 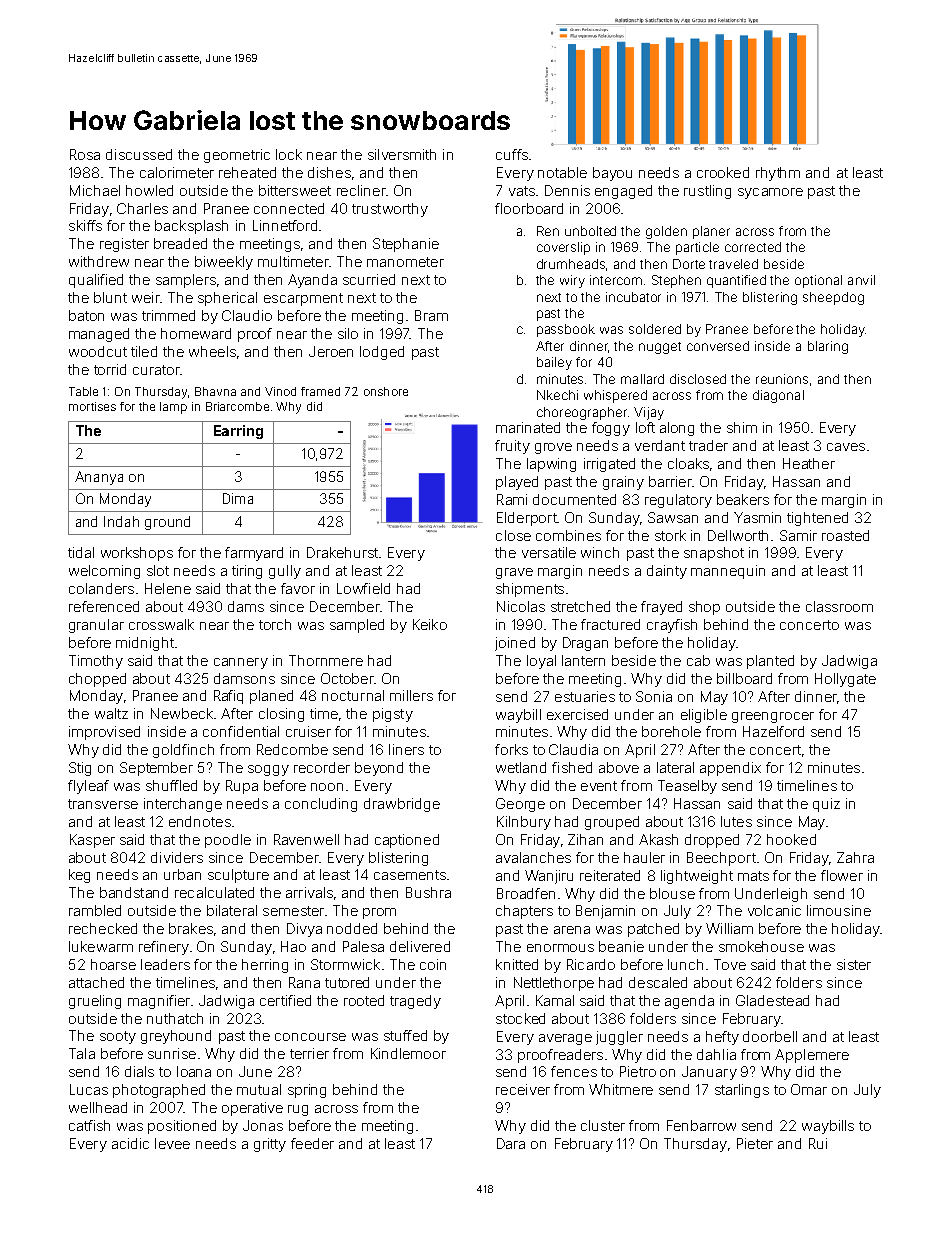 I want to click on gritty, so click(x=270, y=1145).
